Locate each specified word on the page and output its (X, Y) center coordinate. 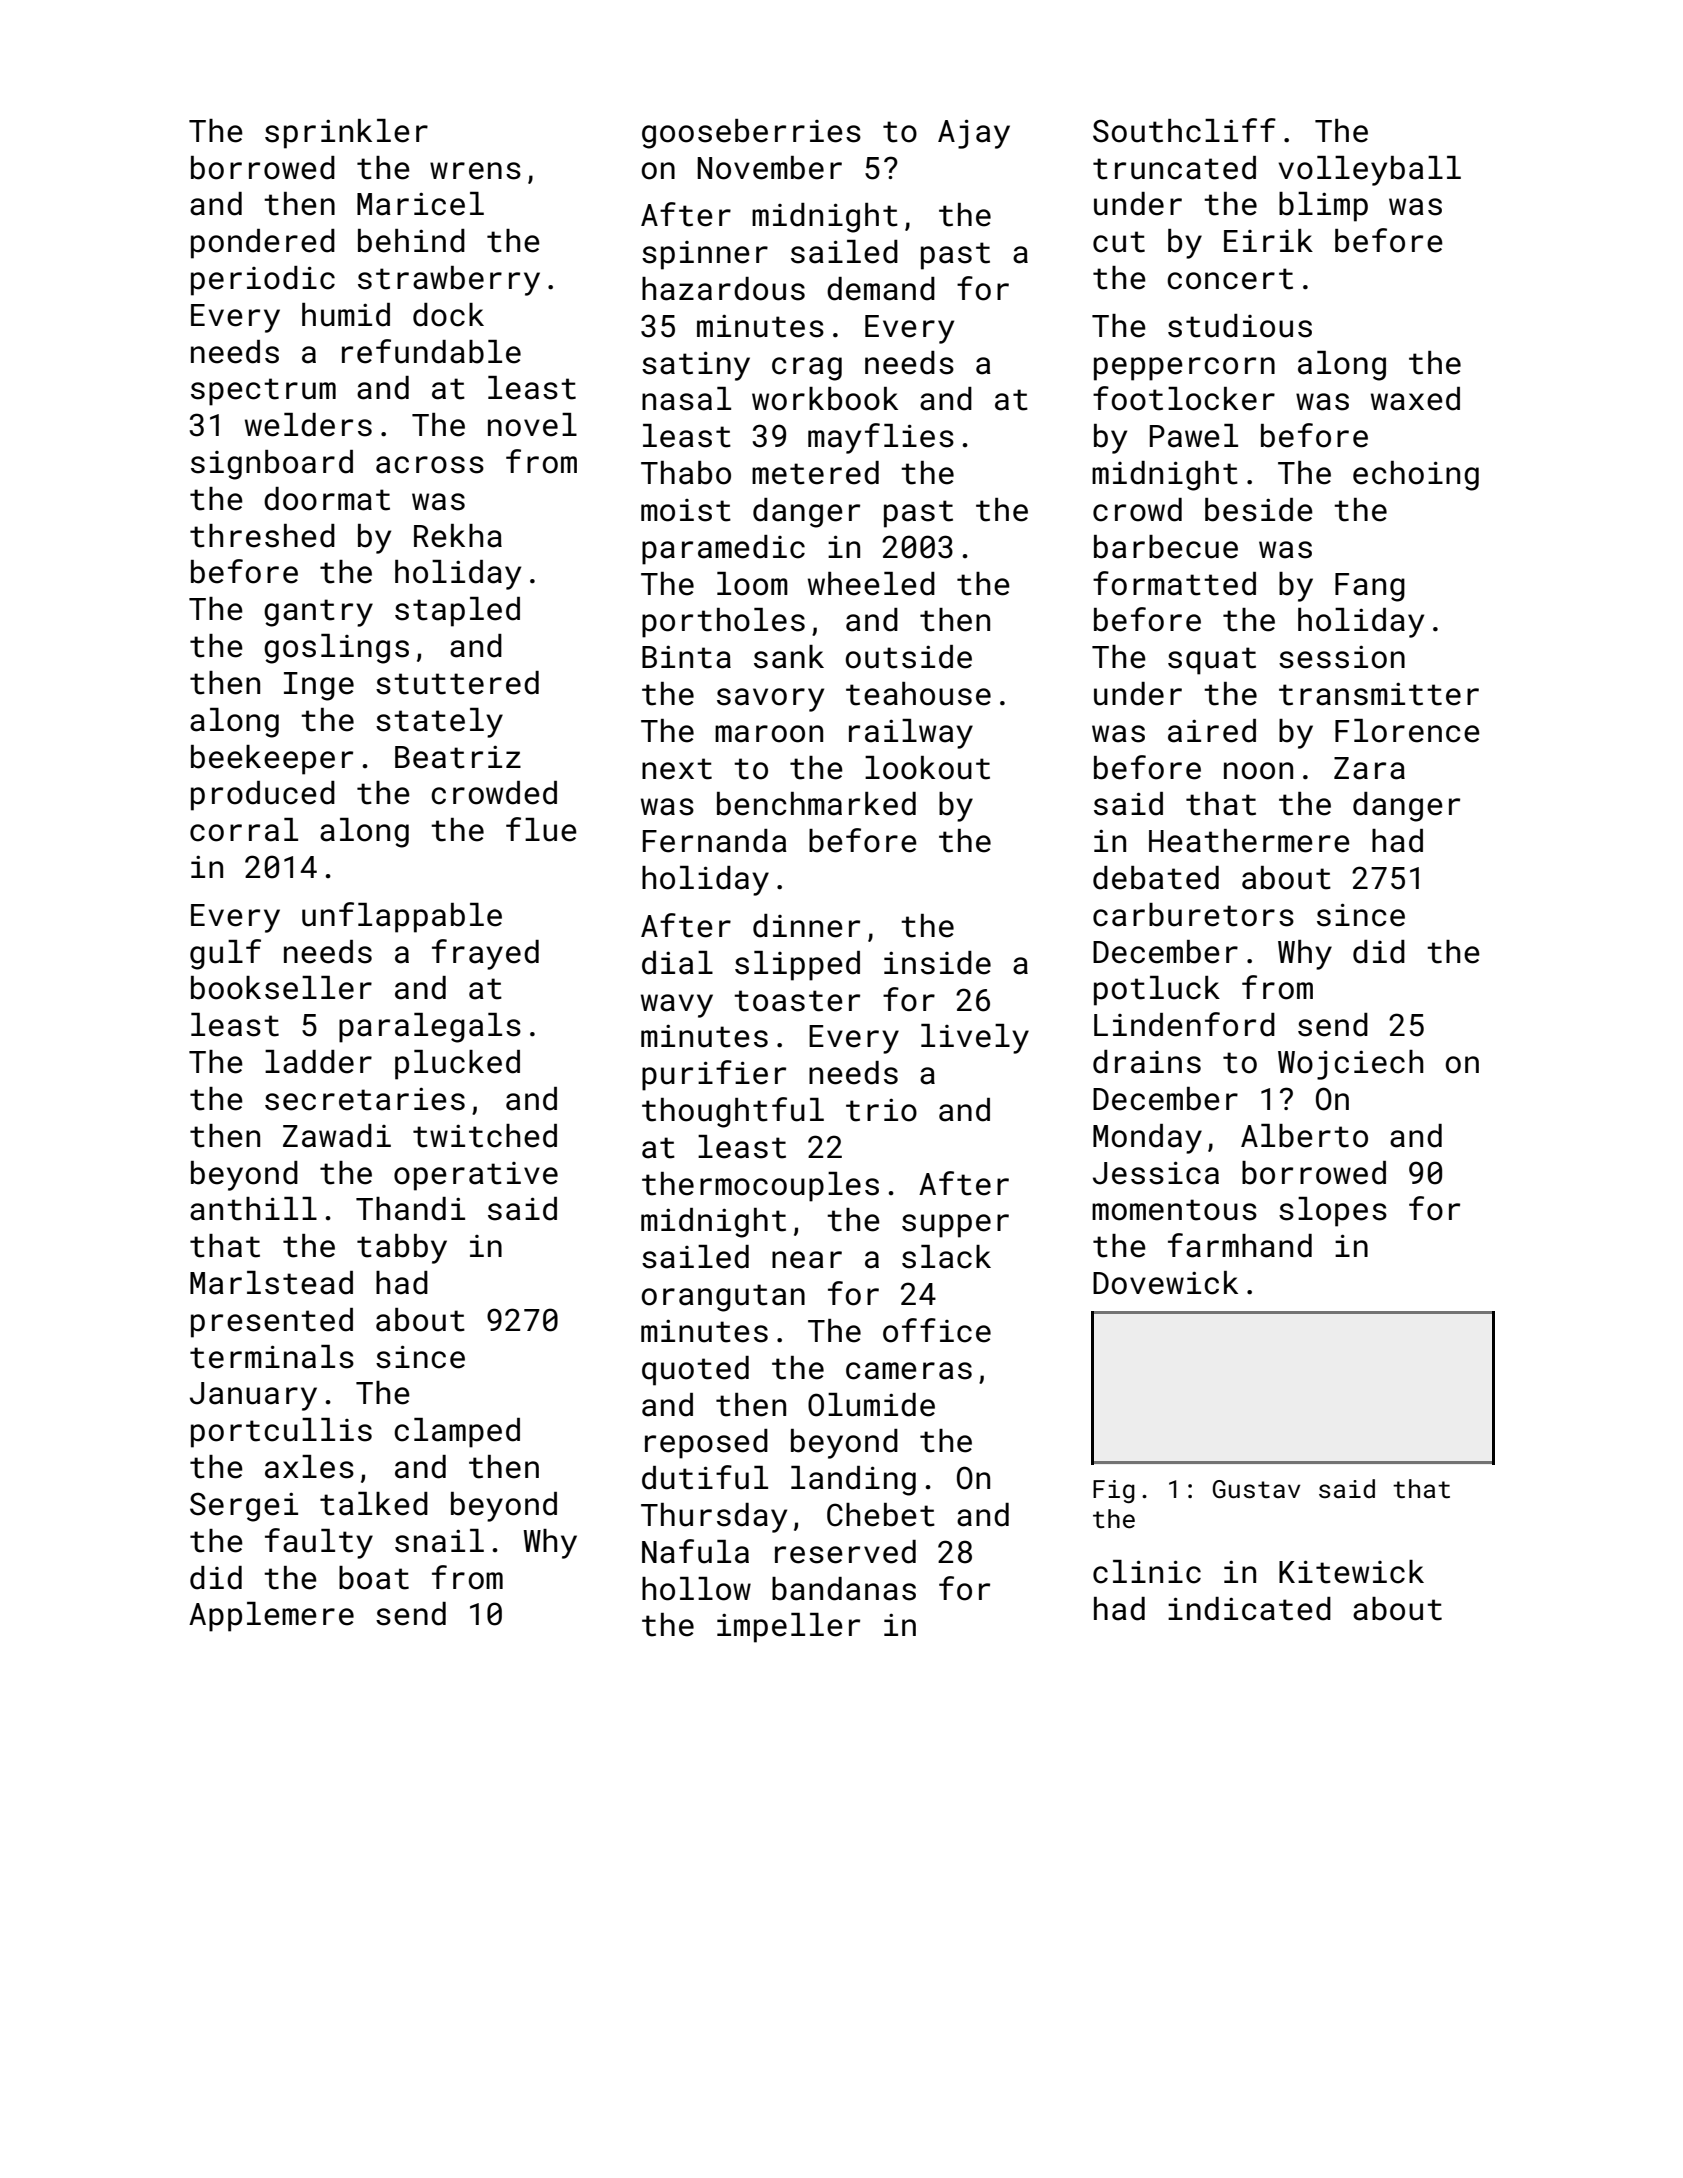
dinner (806, 926)
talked (374, 1504)
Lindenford (1184, 1024)
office (937, 1330)
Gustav (1256, 1489)
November (769, 168)
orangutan (723, 1298)
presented (272, 1323)
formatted (1174, 583)
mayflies (881, 438)
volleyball (1369, 171)
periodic (263, 281)
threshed (262, 536)
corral (244, 830)
